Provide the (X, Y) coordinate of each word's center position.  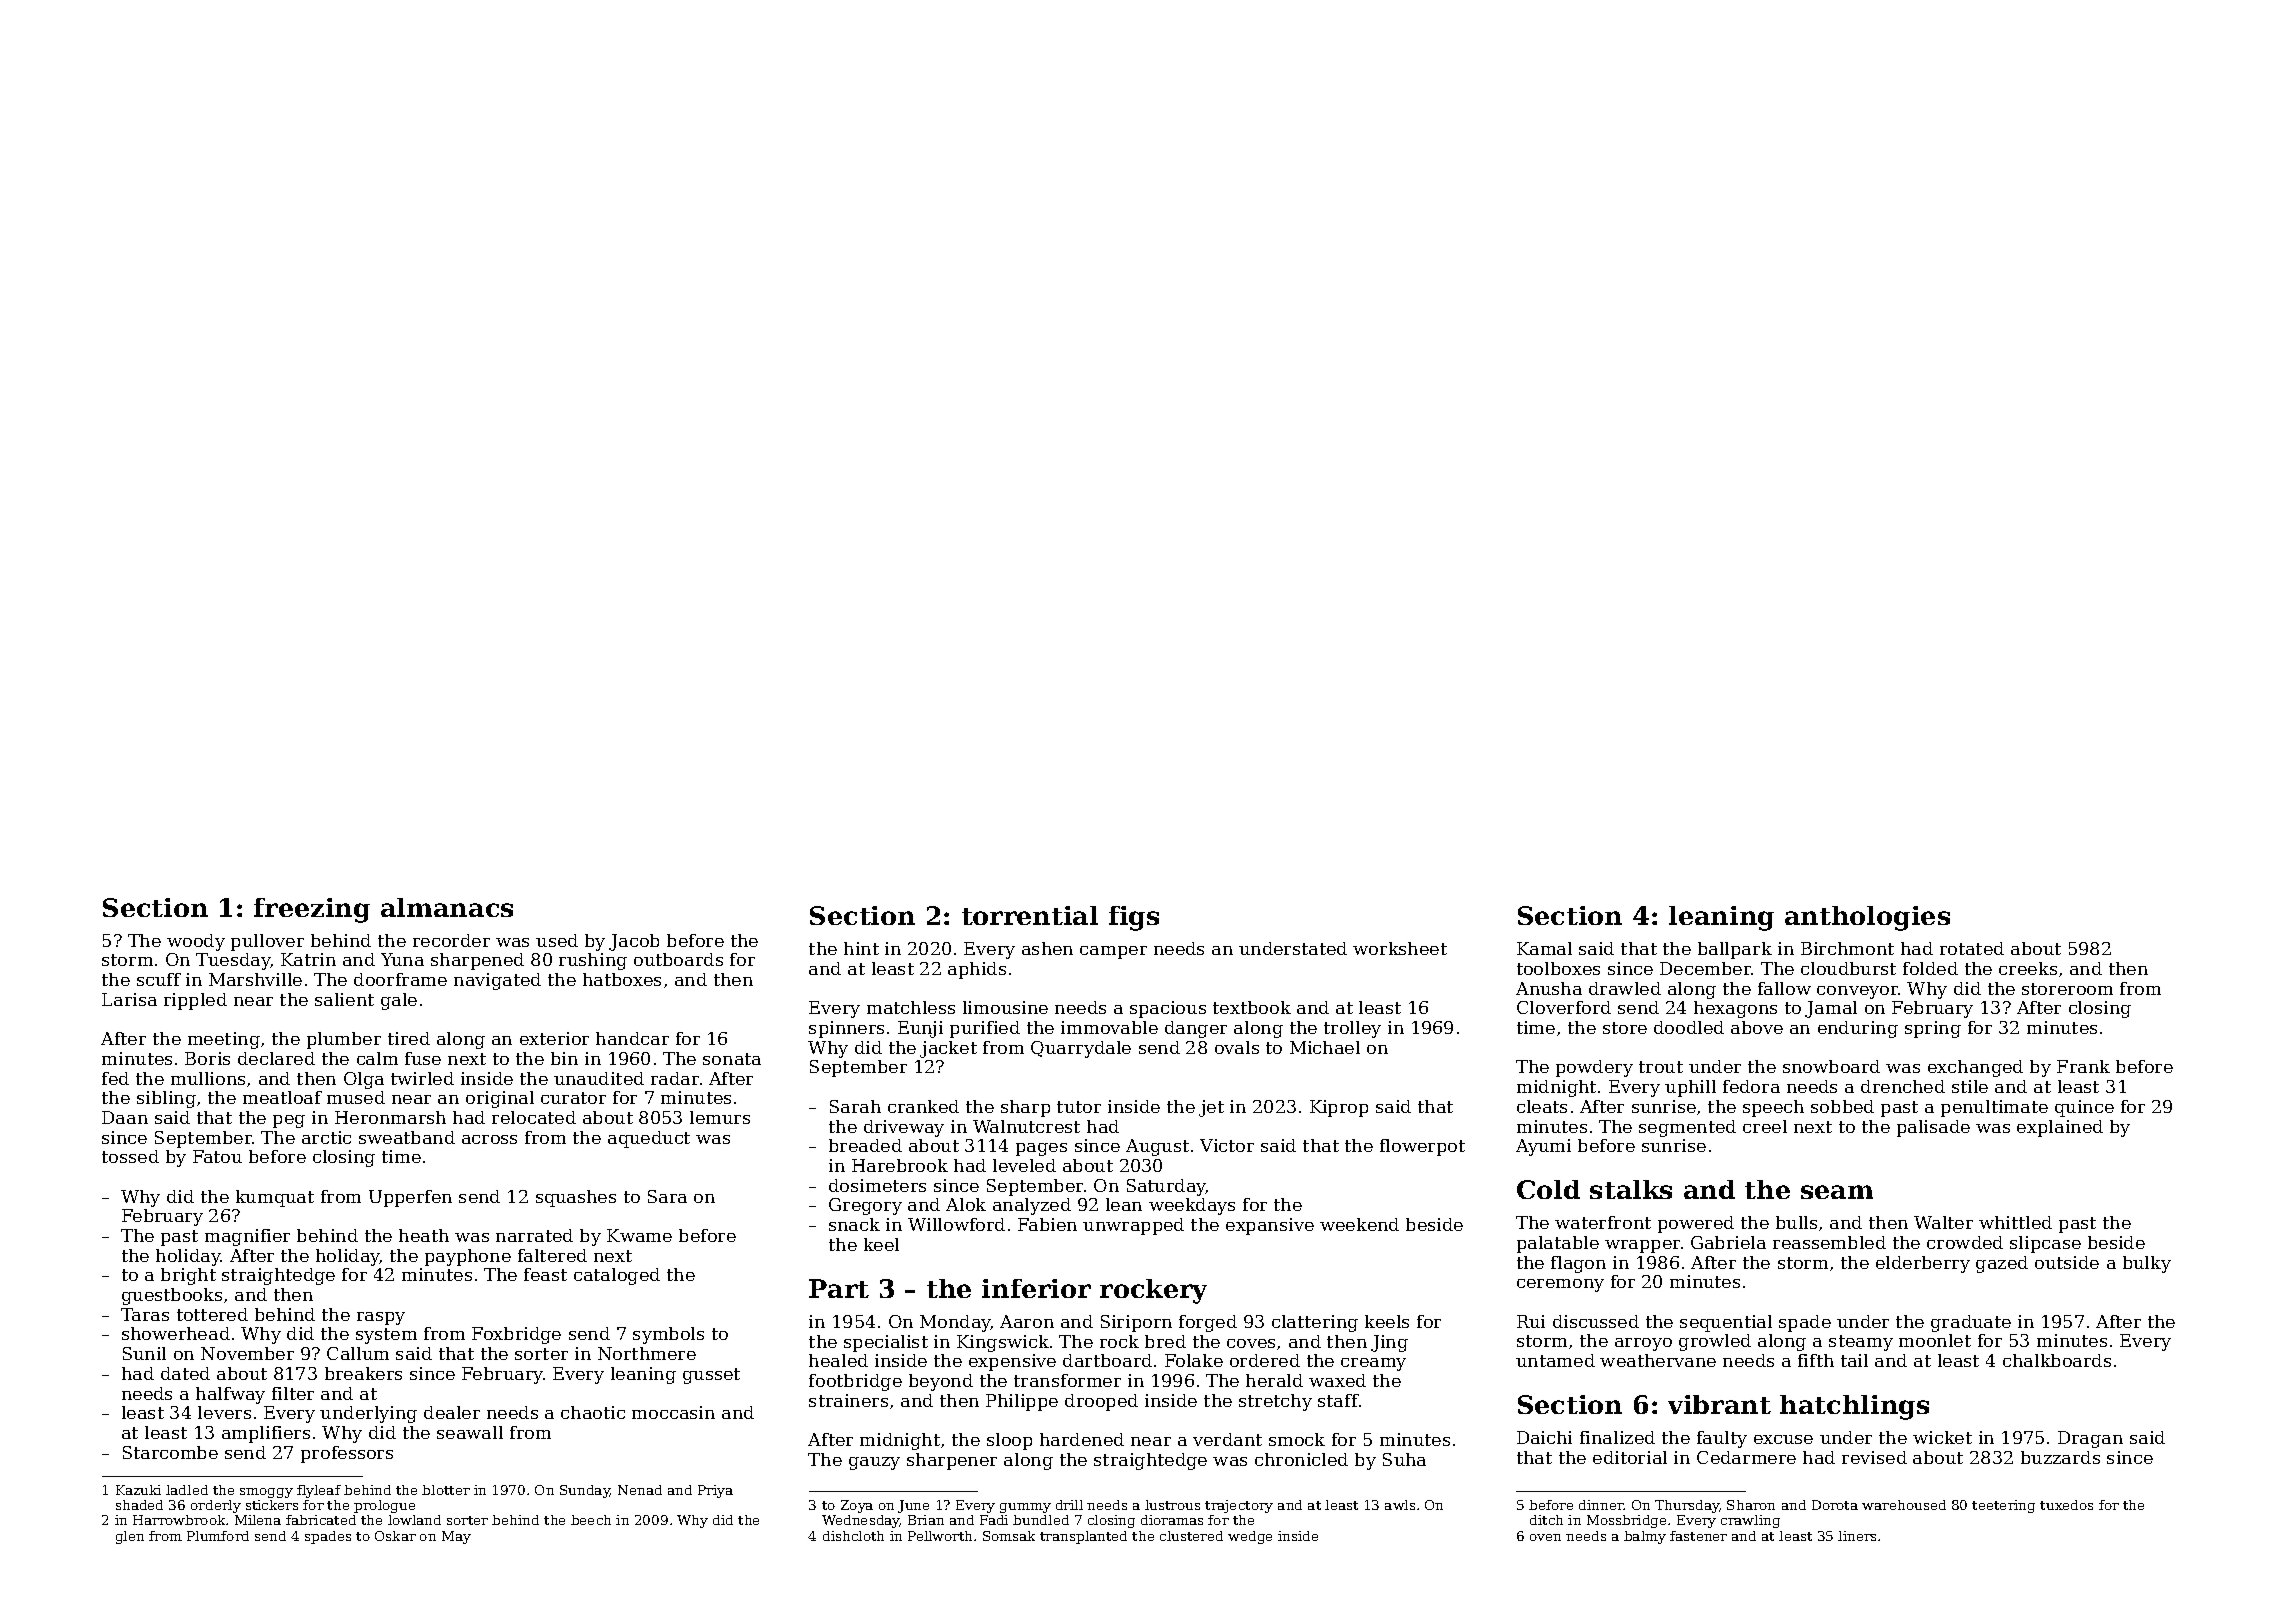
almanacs (447, 907)
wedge (1250, 1537)
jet (1211, 1108)
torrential (1030, 915)
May (456, 1537)
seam (1837, 1192)
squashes (576, 1198)
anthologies (1867, 918)
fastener (1698, 1536)
